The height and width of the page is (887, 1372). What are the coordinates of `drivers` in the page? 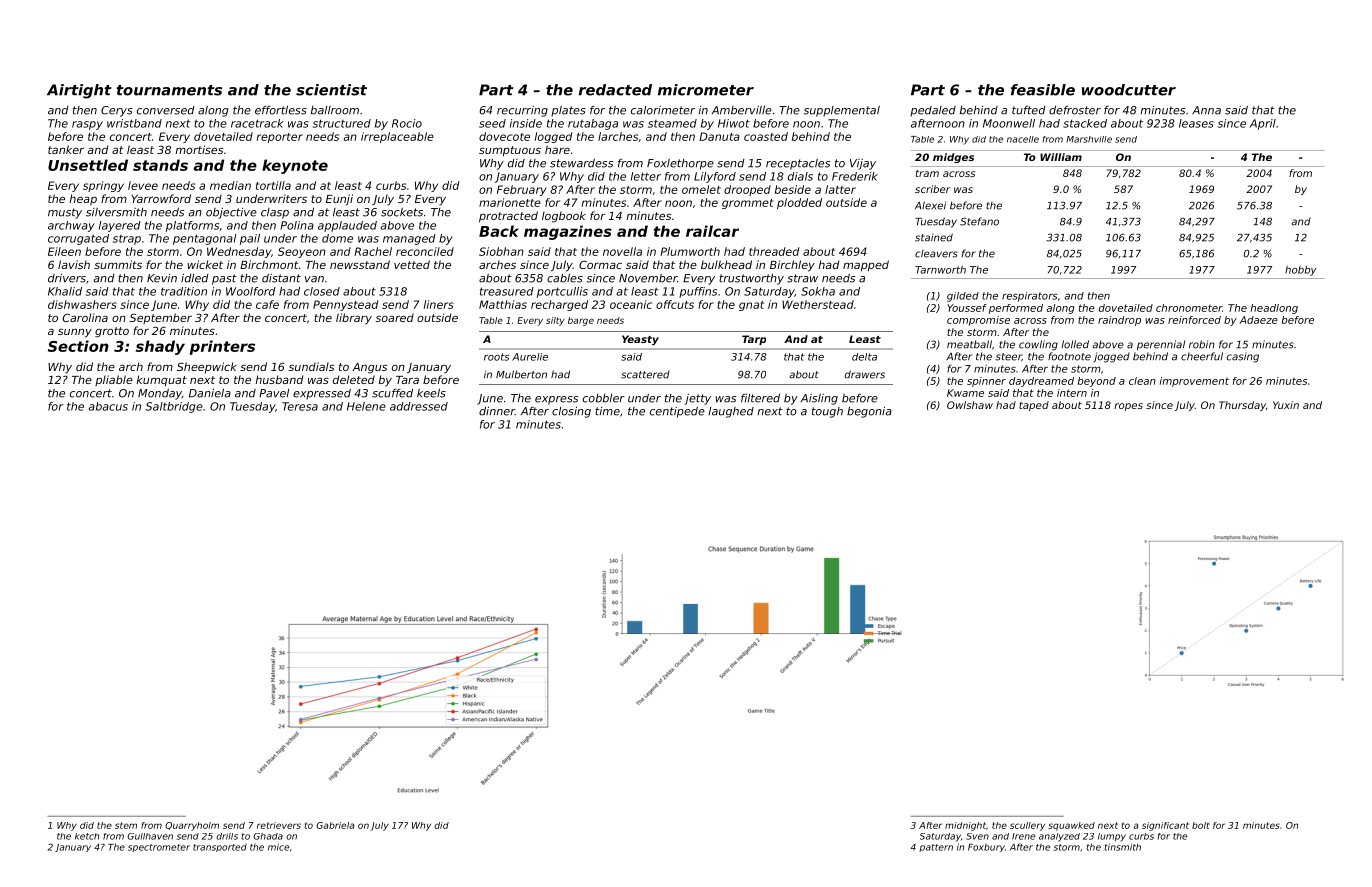 It's located at (67, 278).
